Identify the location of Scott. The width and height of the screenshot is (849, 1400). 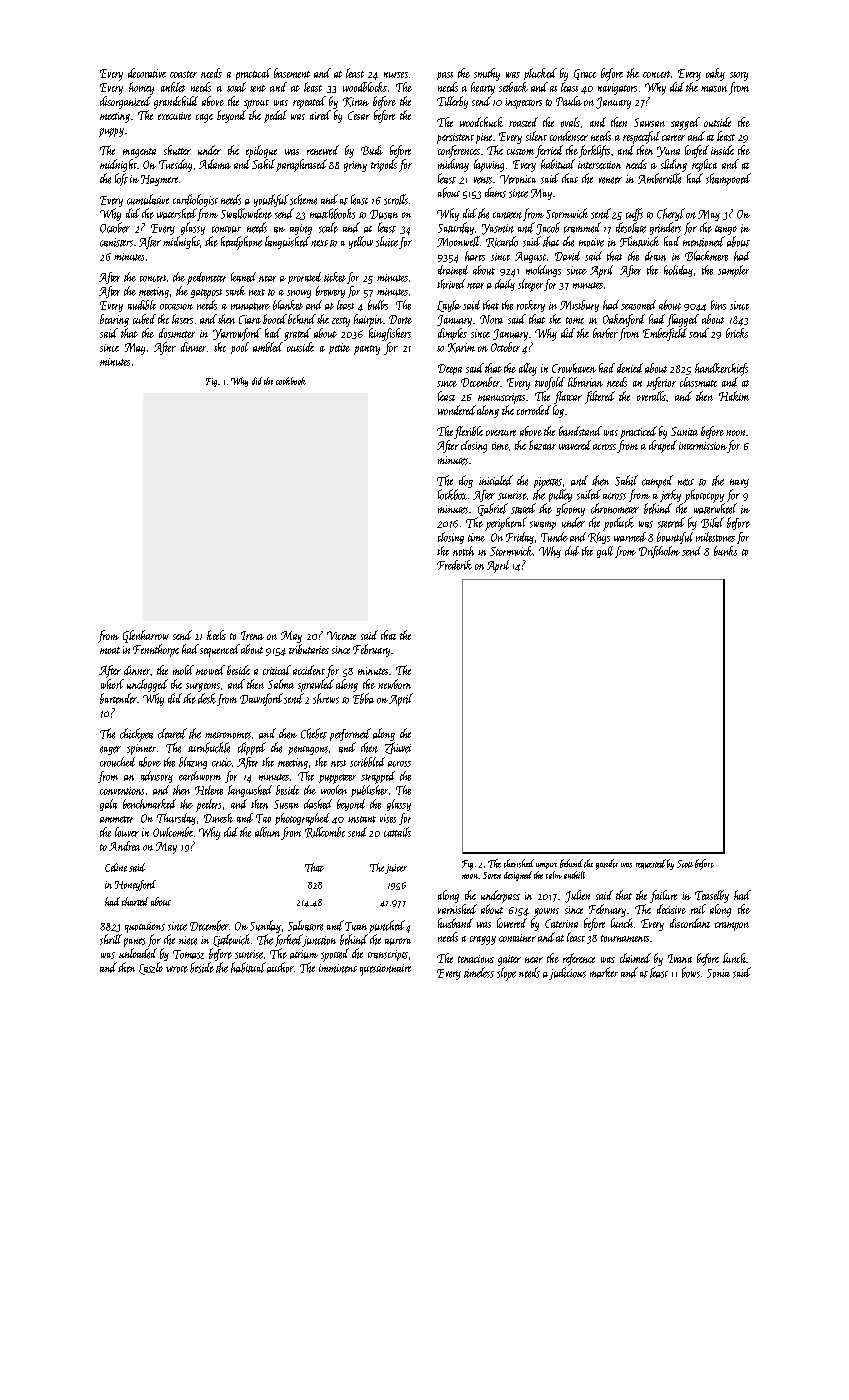
(685, 864).
